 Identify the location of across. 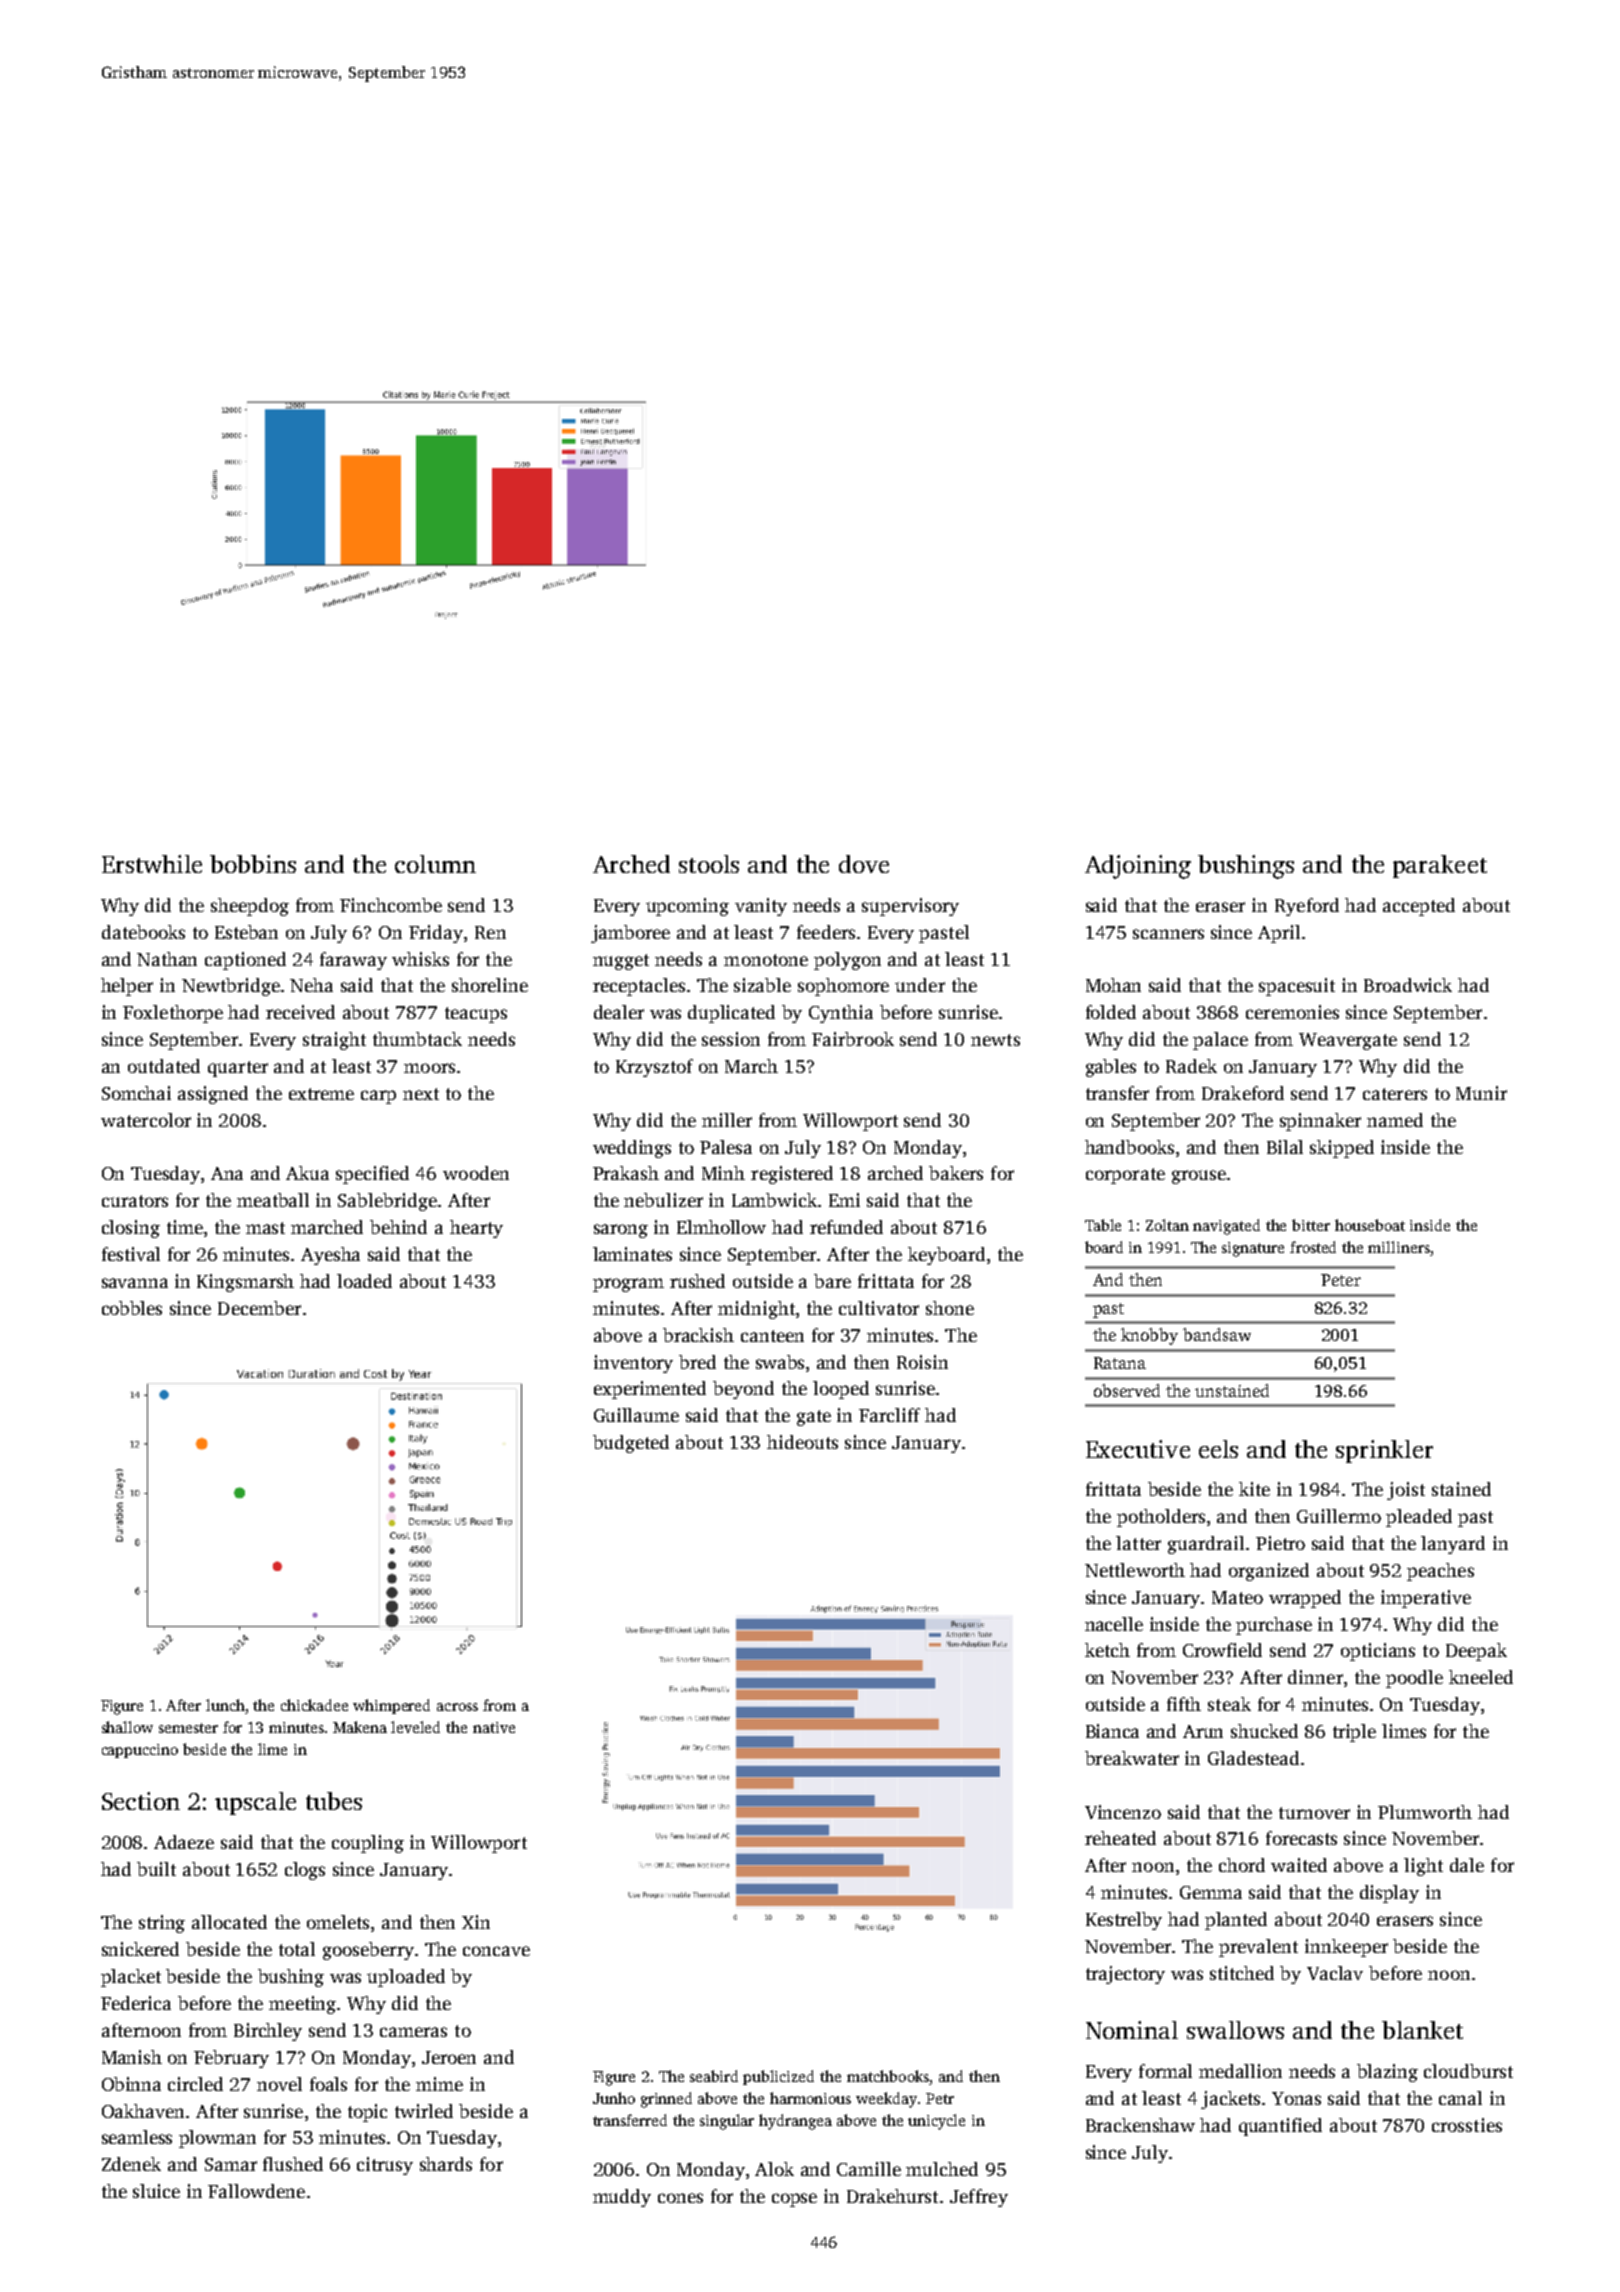
(457, 1707).
